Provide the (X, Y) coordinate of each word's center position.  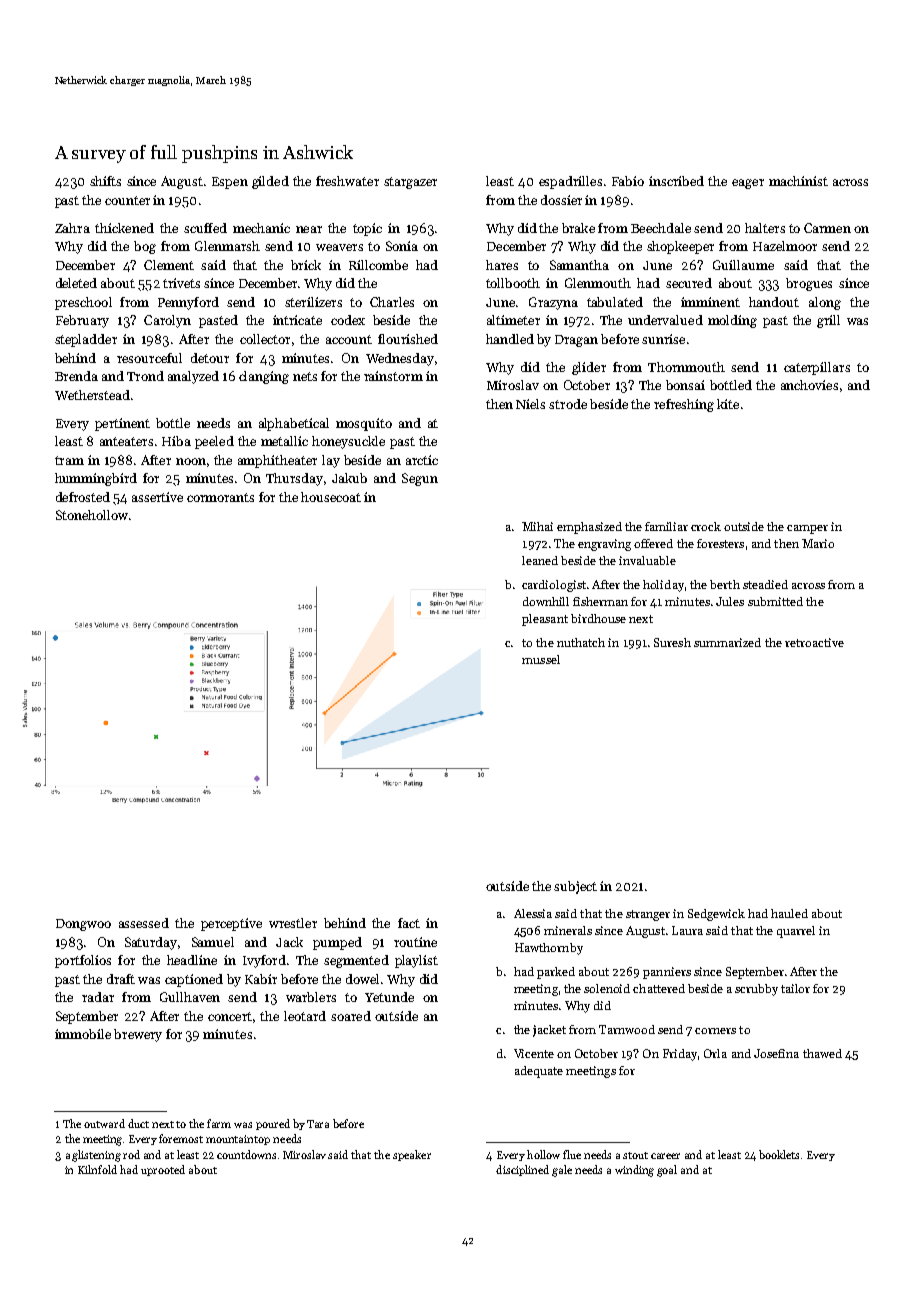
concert (230, 1016)
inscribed (676, 181)
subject (575, 887)
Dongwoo (83, 925)
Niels (530, 404)
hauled (789, 913)
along (825, 303)
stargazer (410, 183)
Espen (230, 183)
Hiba (176, 441)
